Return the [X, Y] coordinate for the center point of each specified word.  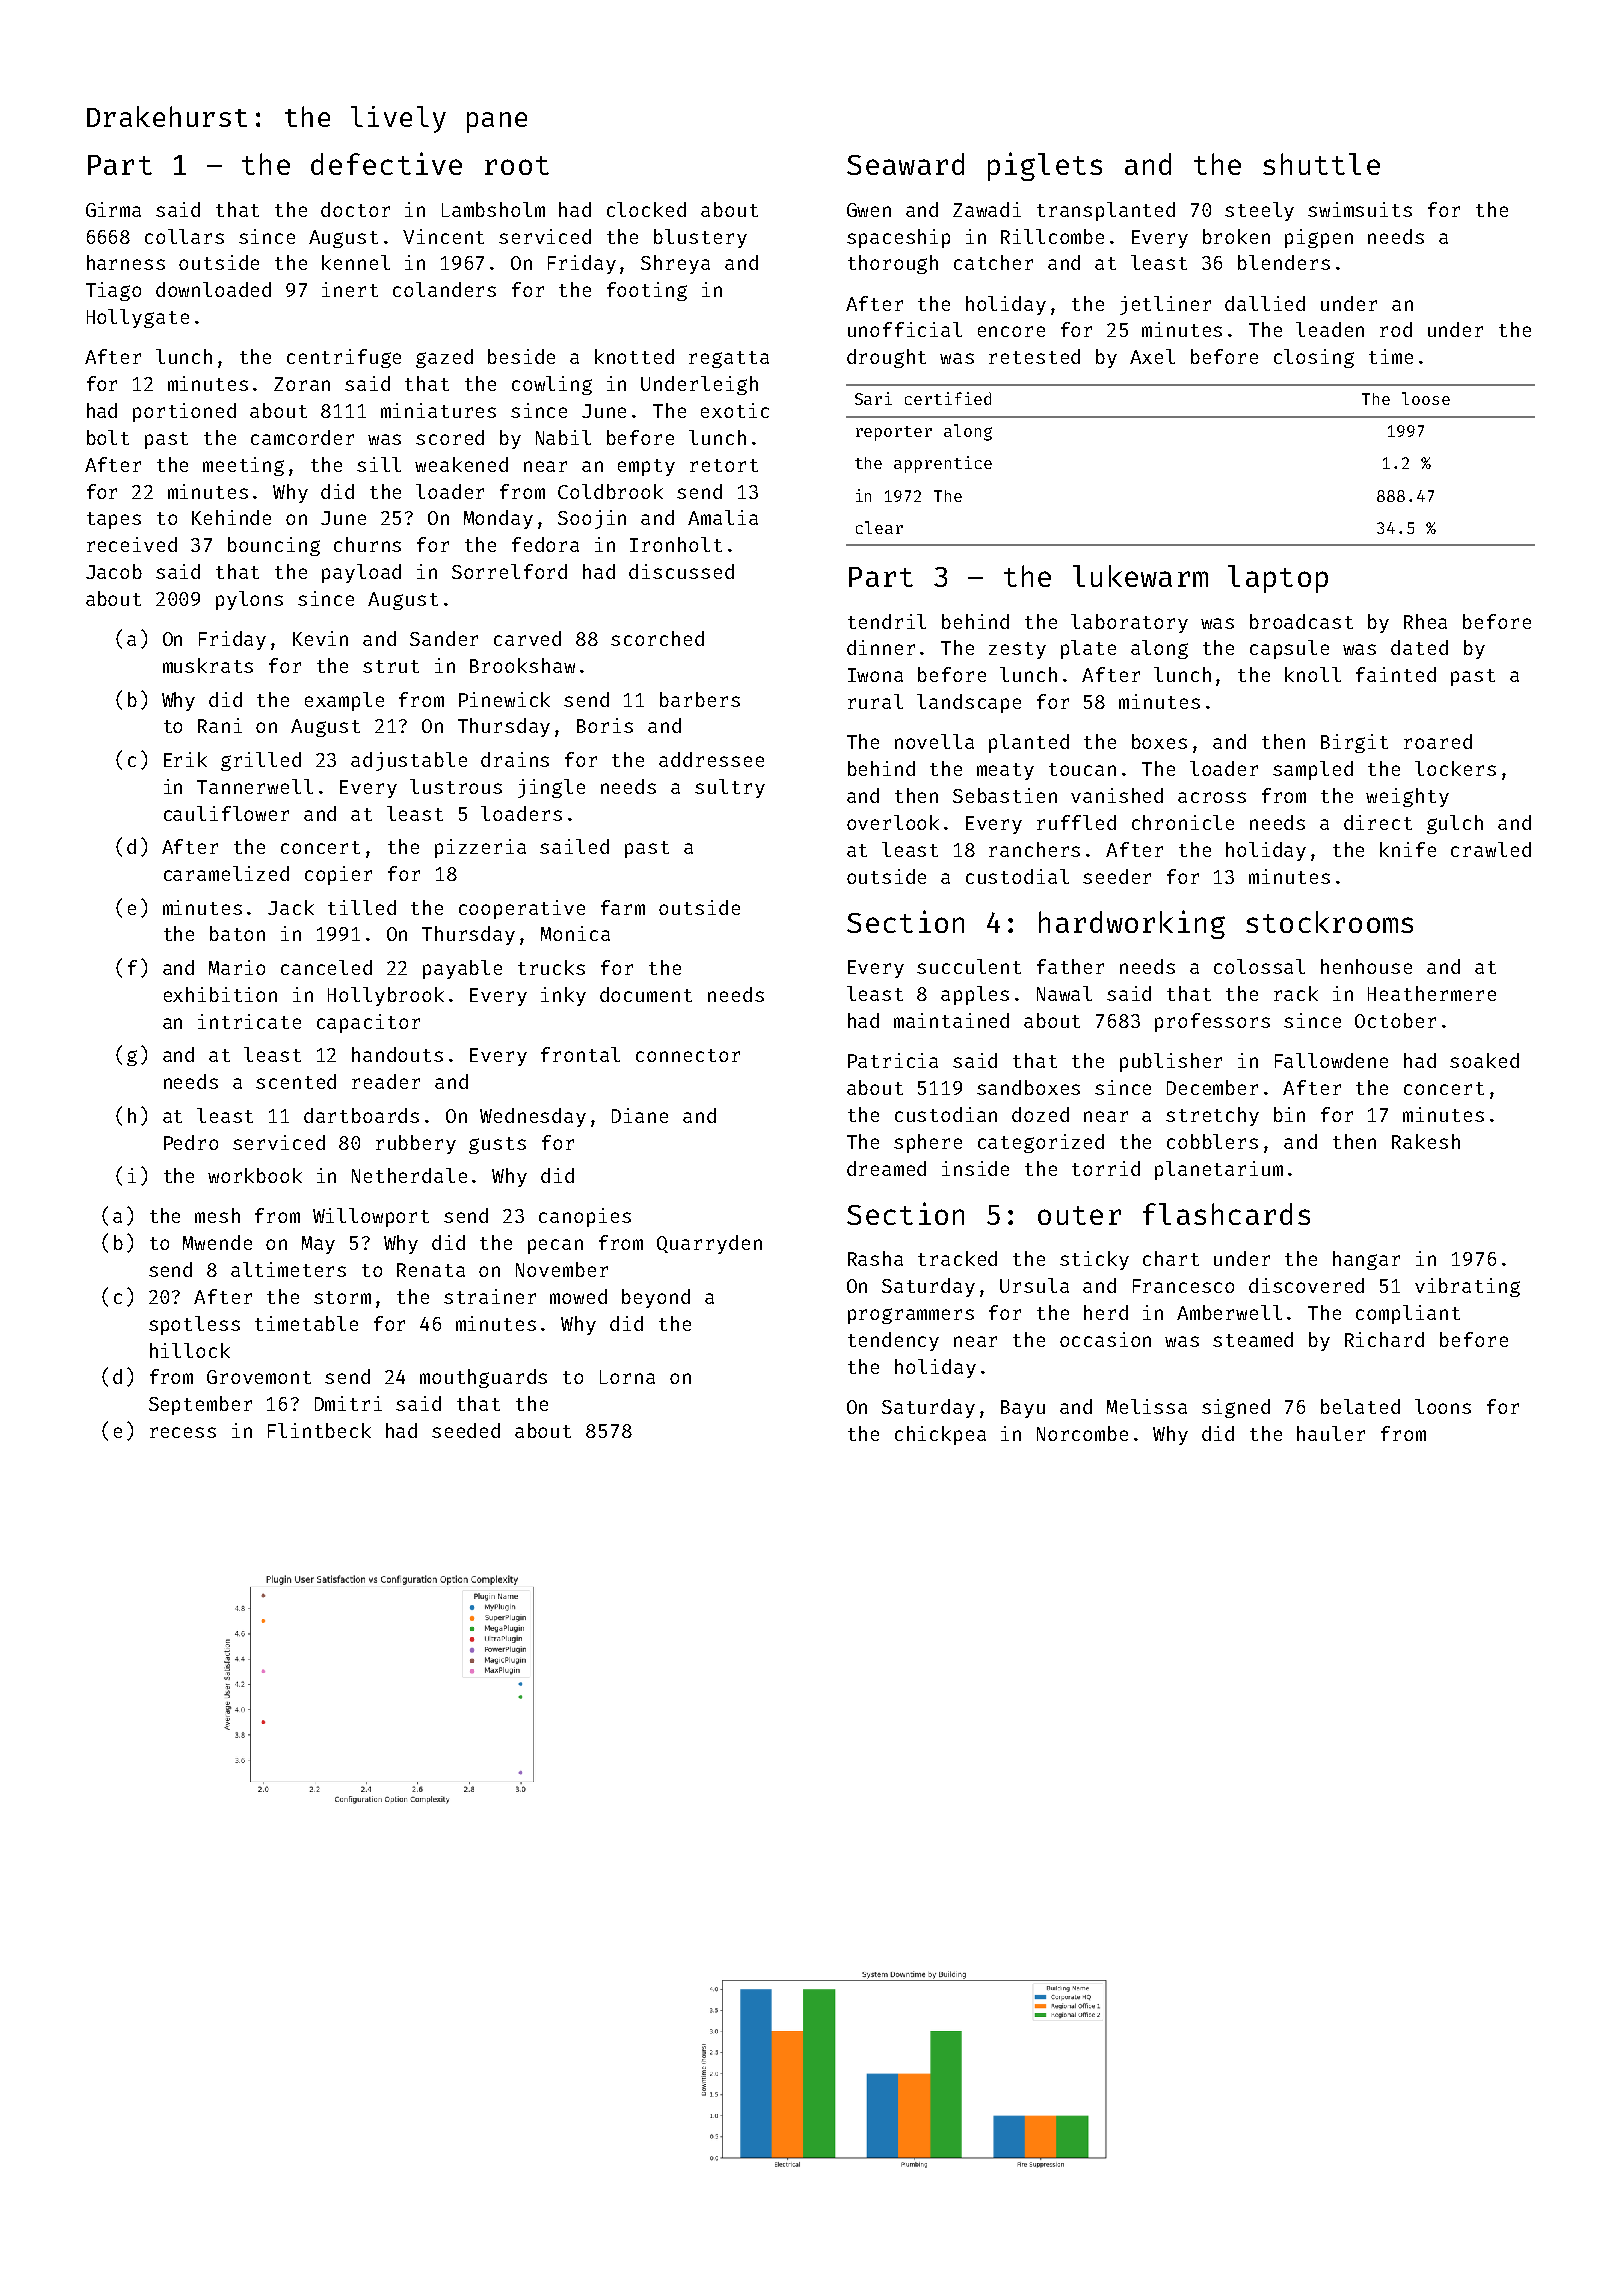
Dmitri [348, 1403]
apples [975, 995]
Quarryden [709, 1244]
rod [1396, 329]
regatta [729, 359]
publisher [1171, 1062]
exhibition [220, 994]
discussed [681, 571]
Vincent [443, 236]
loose [1426, 398]
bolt [108, 437]
